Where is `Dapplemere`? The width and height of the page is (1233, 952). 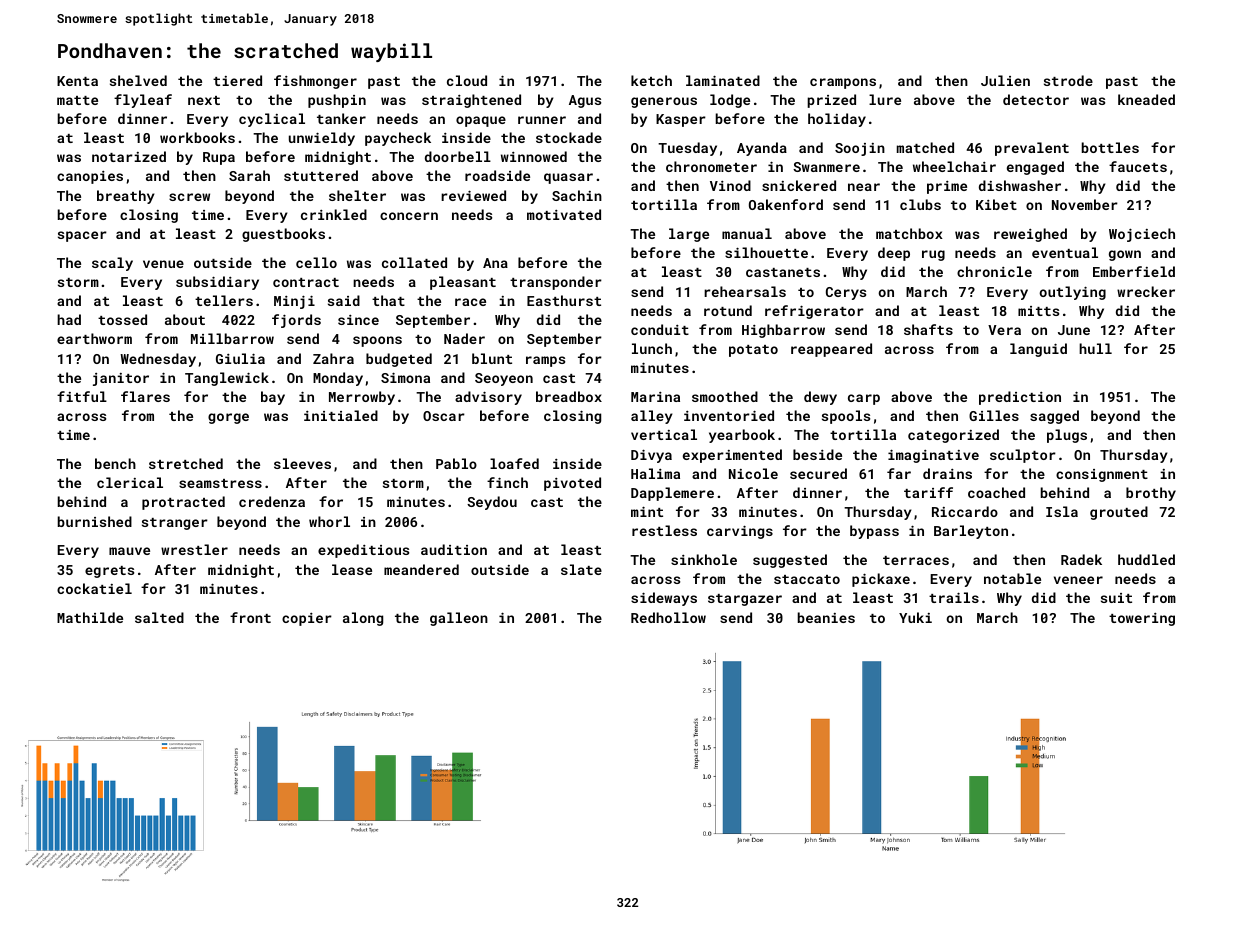
Dapplemere is located at coordinates (672, 494).
